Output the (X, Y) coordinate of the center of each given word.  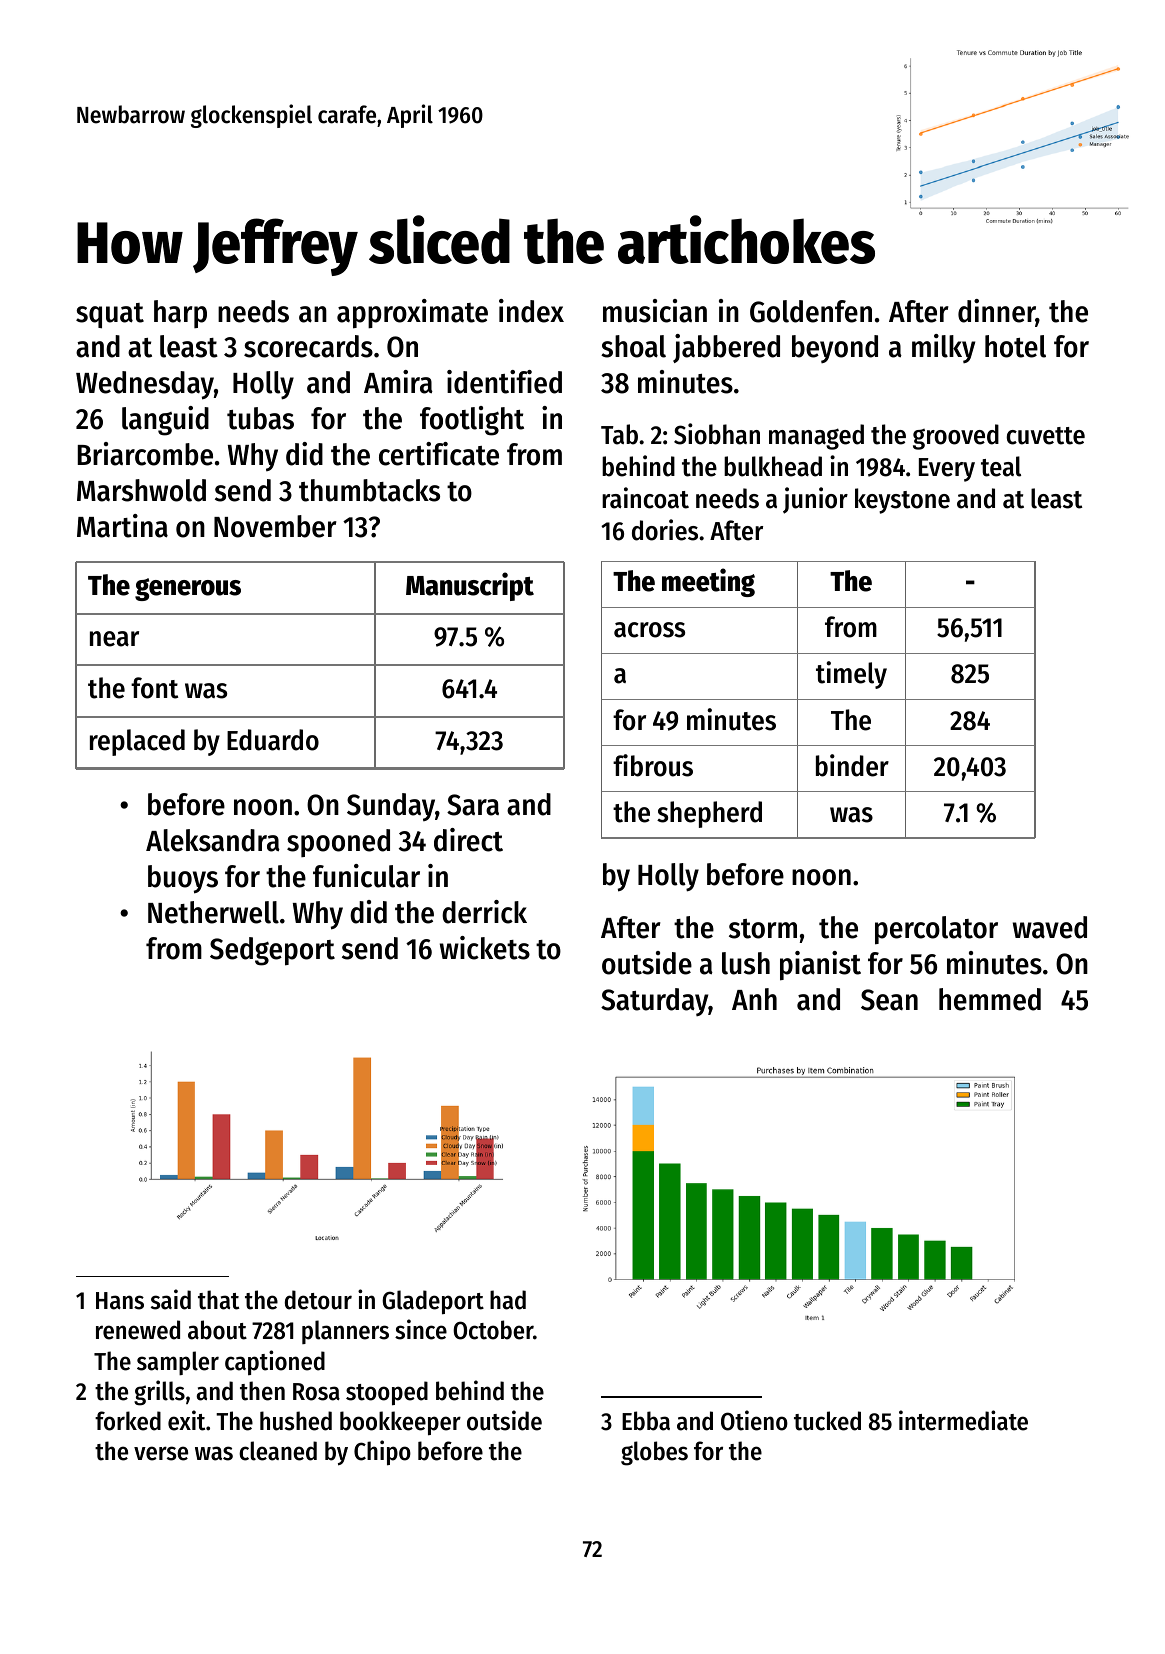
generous (188, 589)
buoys (183, 879)
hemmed (990, 999)
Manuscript (470, 586)
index (531, 311)
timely (851, 675)
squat (110, 316)
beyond (835, 349)
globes (654, 1453)
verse (161, 1453)
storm (763, 929)
